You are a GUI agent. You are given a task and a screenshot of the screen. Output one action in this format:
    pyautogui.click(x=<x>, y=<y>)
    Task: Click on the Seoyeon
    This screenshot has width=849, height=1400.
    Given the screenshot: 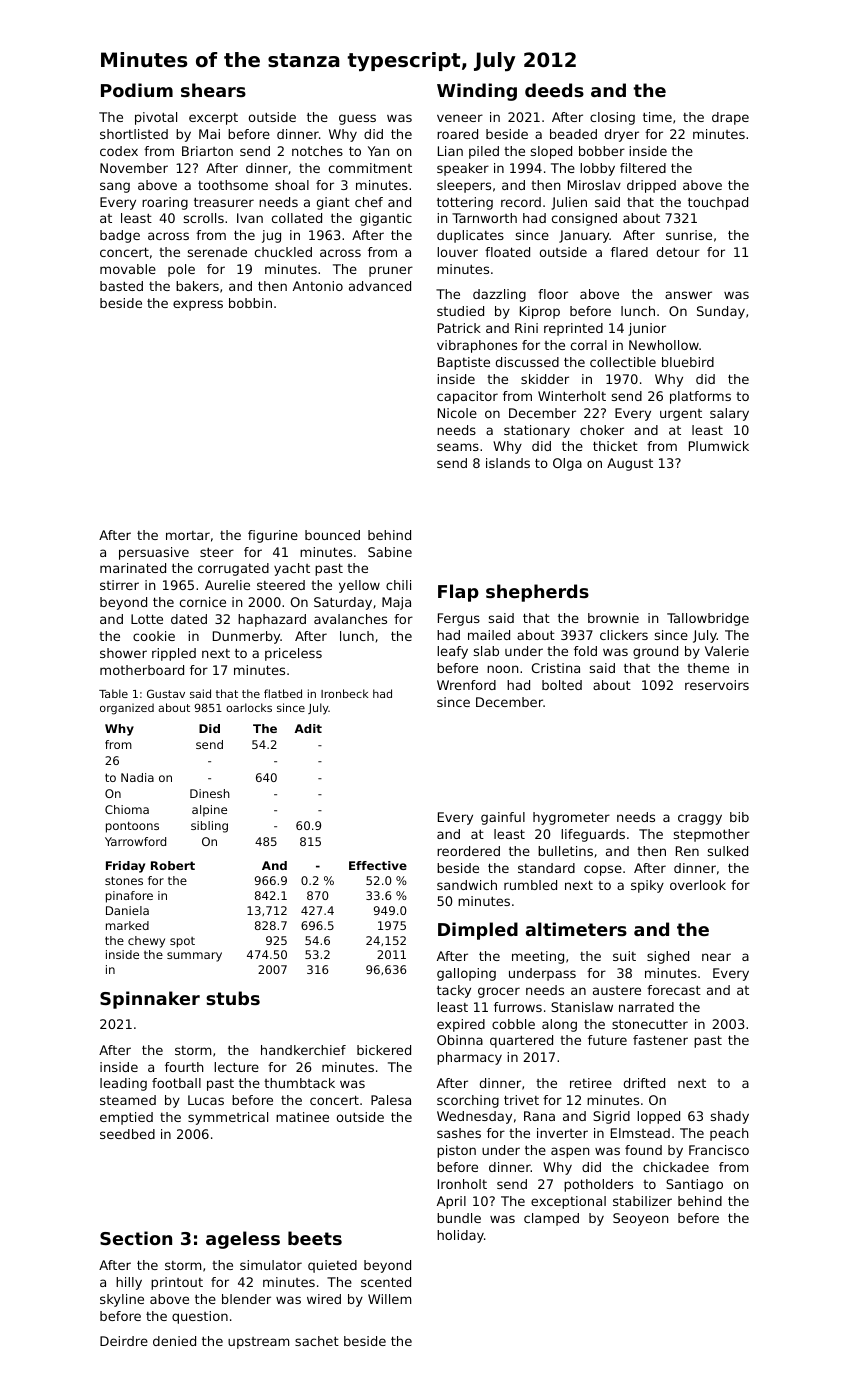 What is the action you would take?
    pyautogui.click(x=640, y=1219)
